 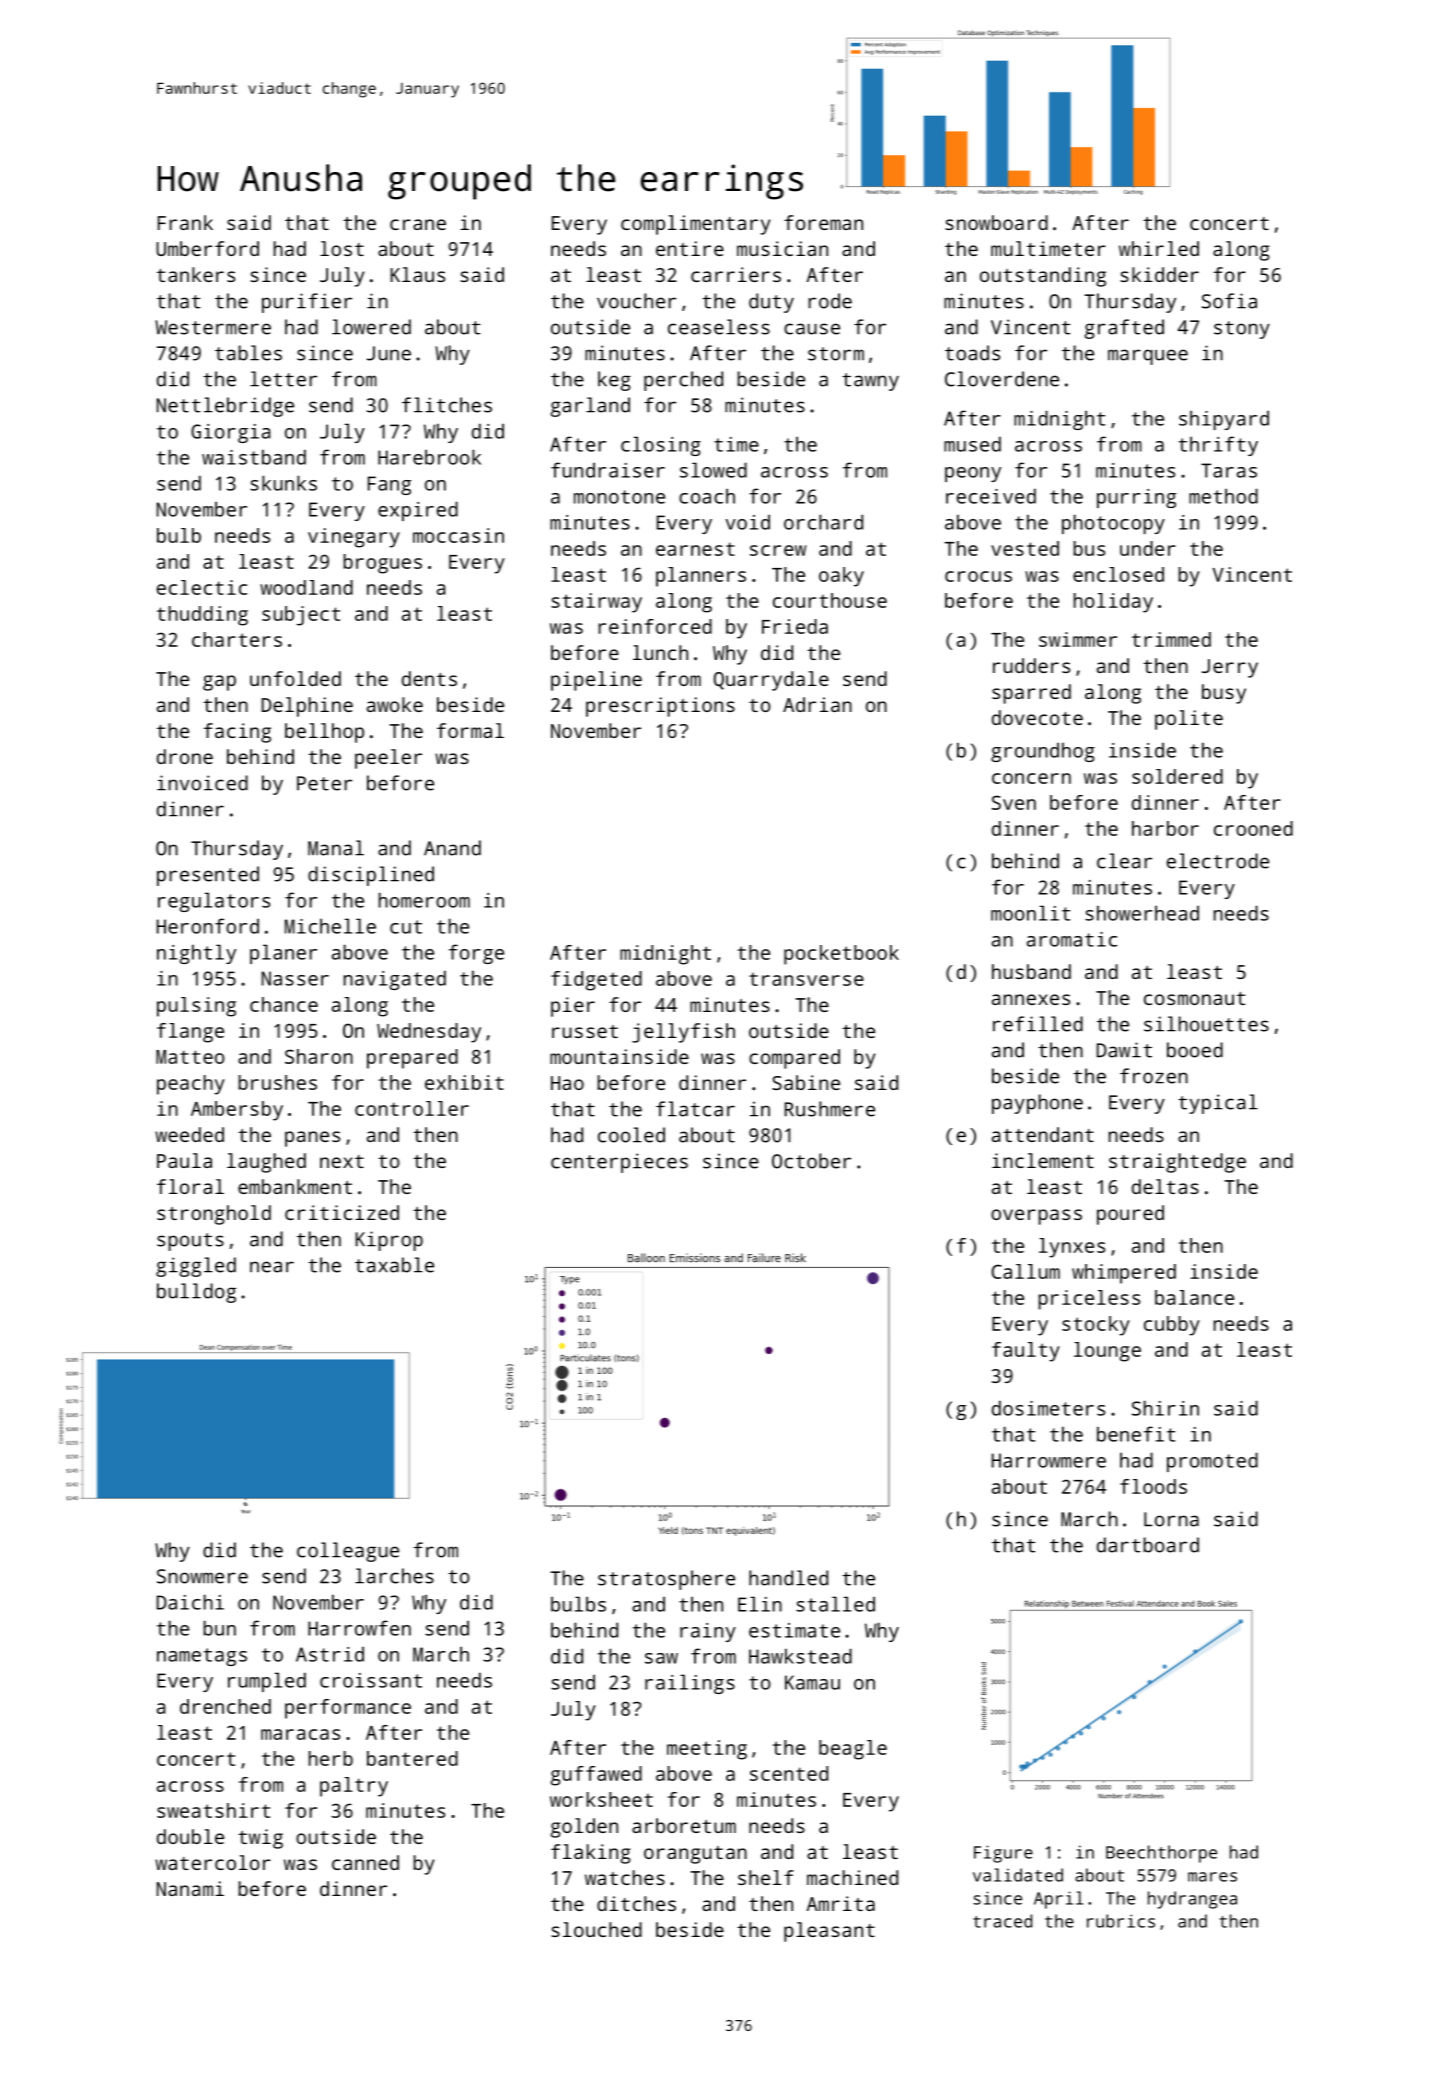 What do you see at coordinates (213, 327) in the document?
I see `Westermere` at bounding box center [213, 327].
